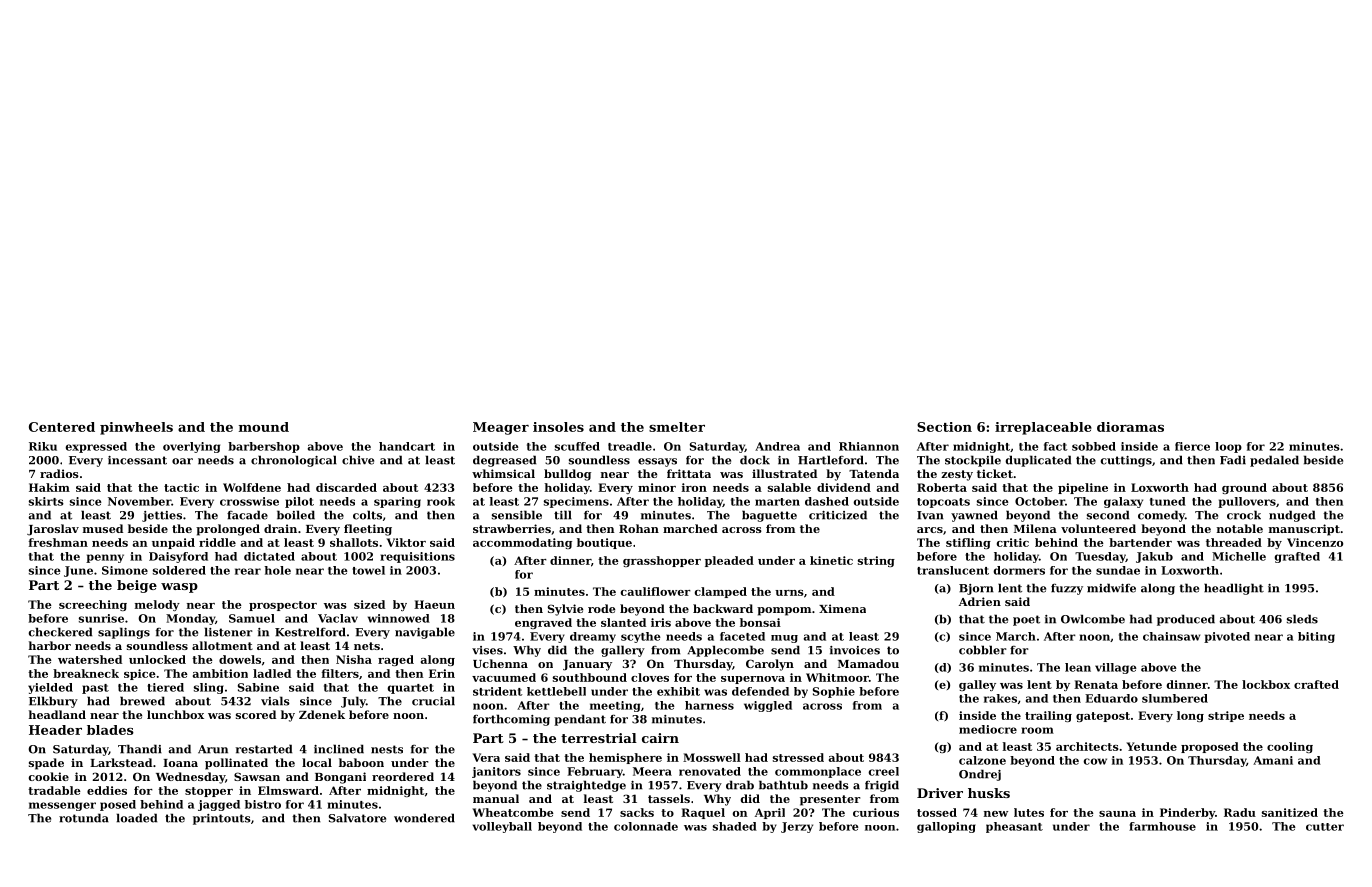 Image resolution: width=1372 pixels, height=887 pixels. I want to click on smelter, so click(677, 427).
